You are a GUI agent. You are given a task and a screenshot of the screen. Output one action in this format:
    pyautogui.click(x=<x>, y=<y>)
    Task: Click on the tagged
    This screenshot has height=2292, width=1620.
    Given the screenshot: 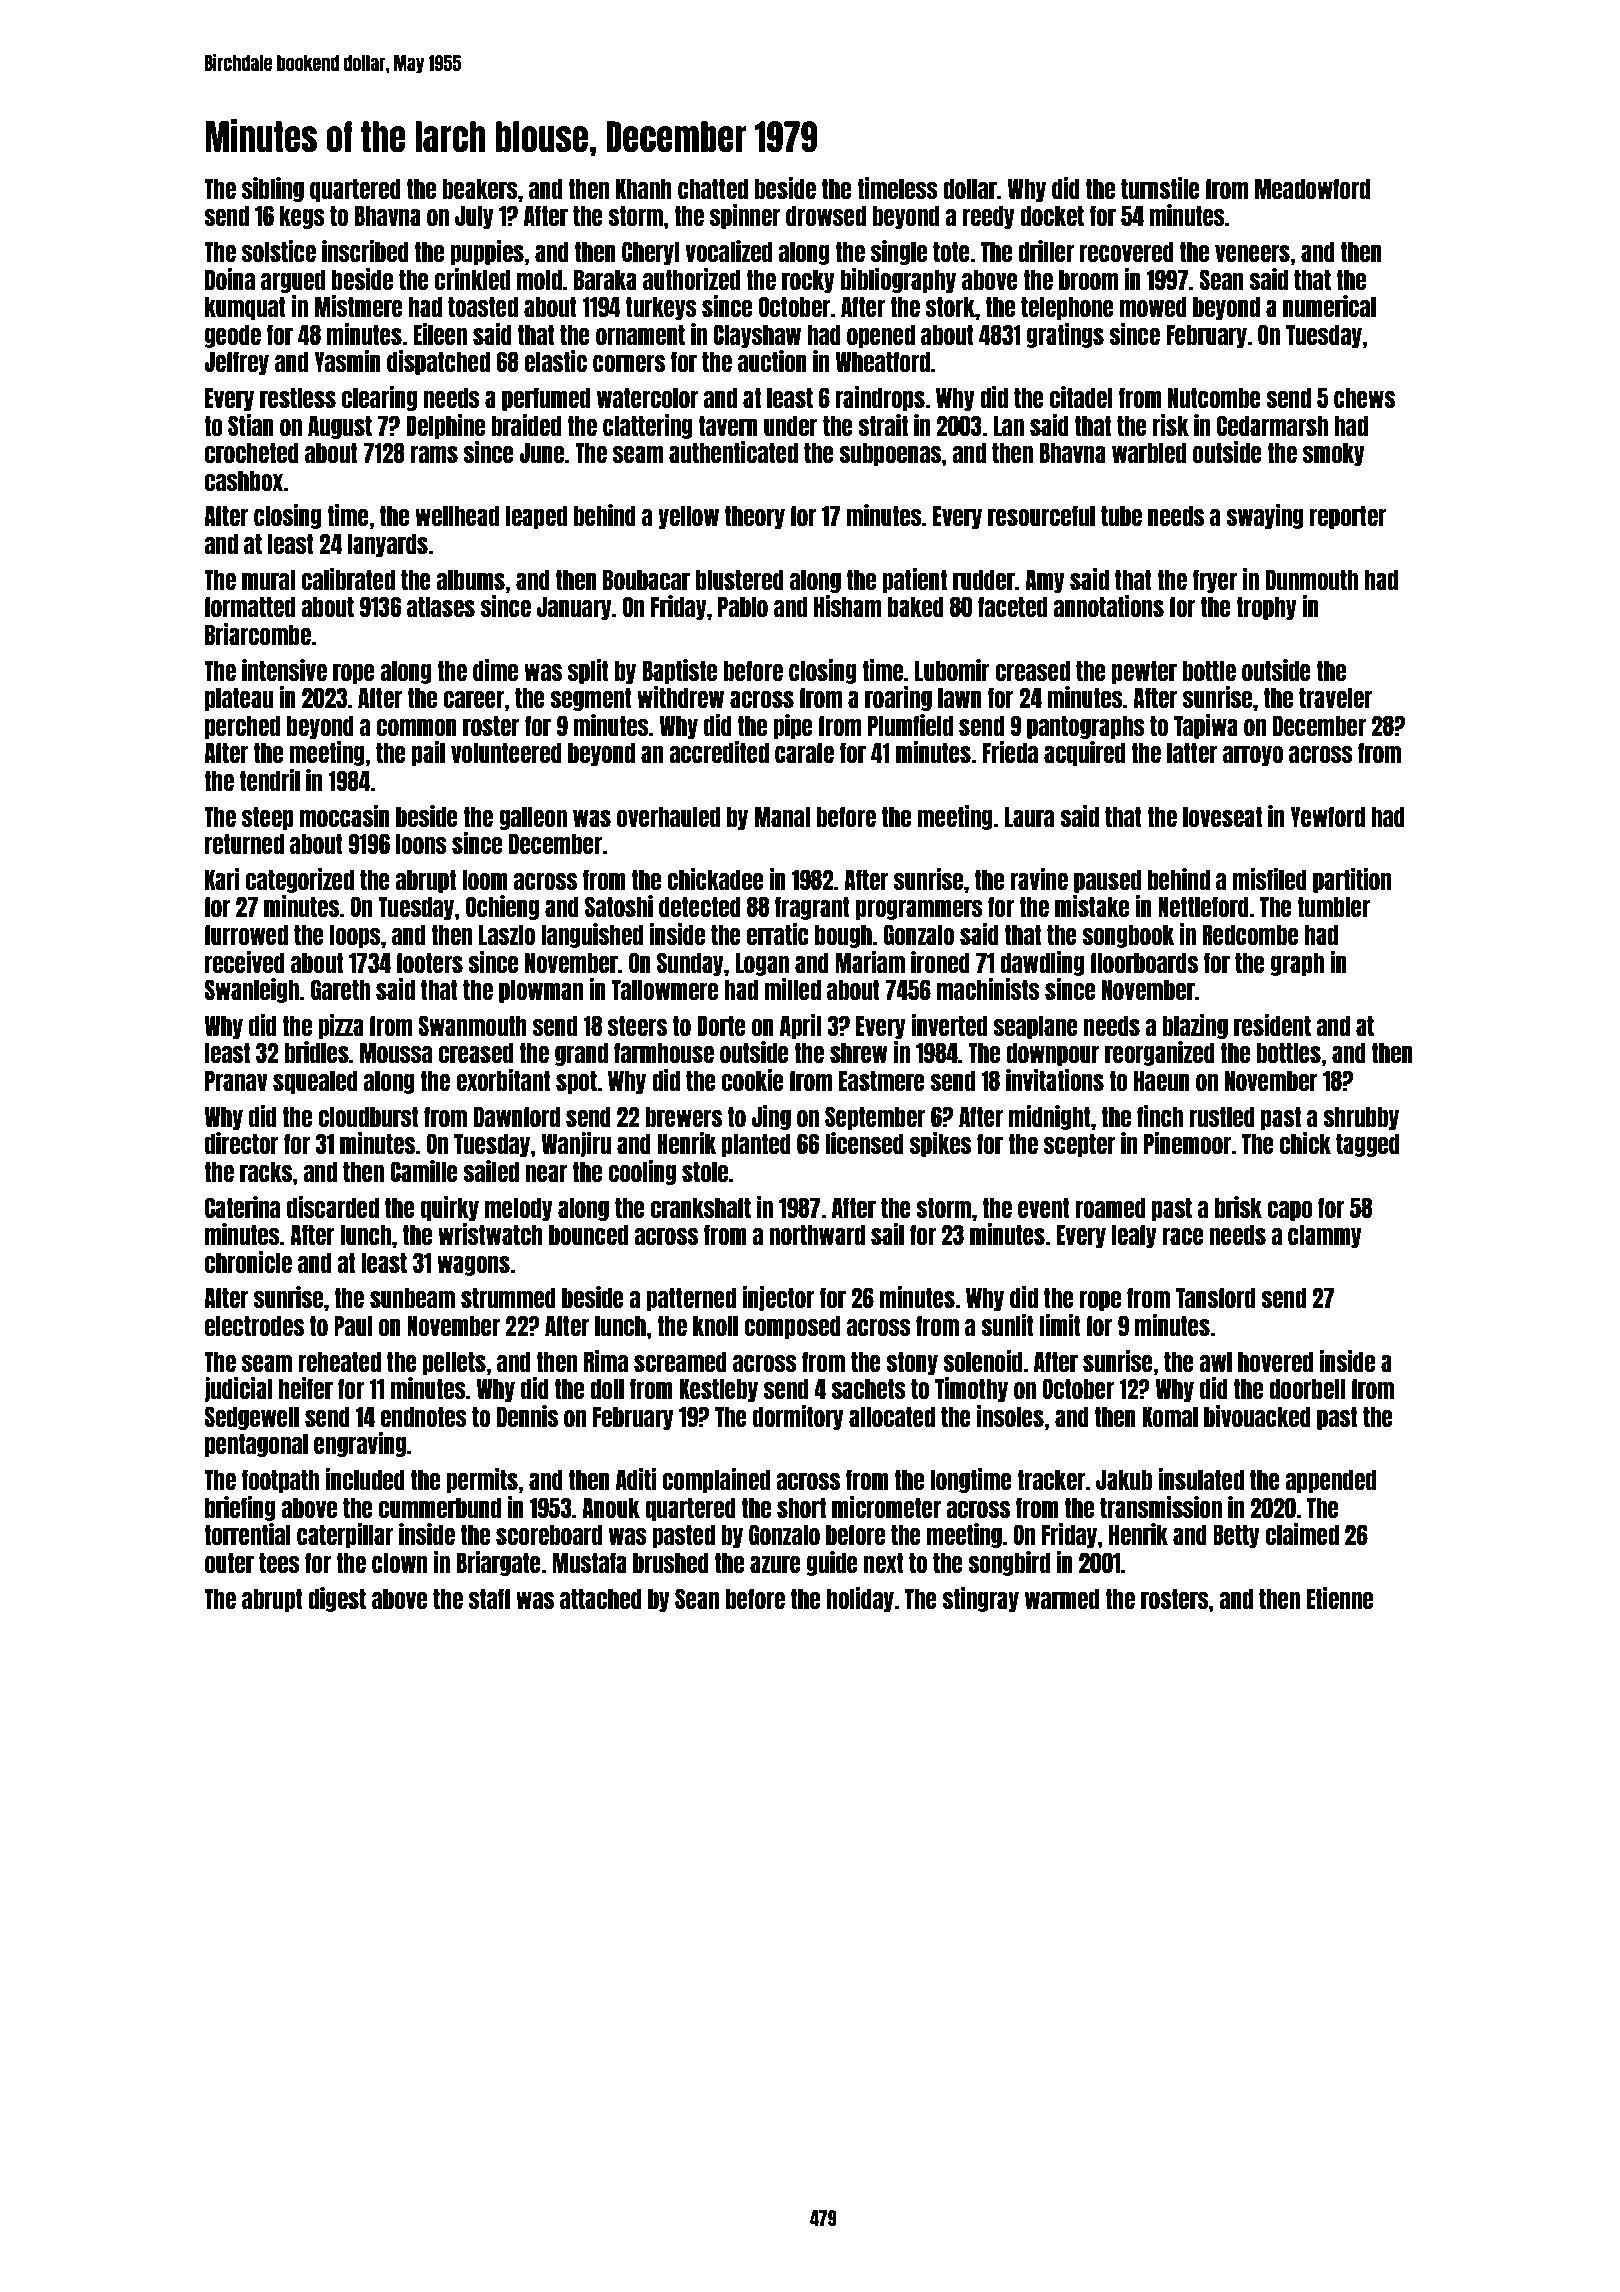 What is the action you would take?
    pyautogui.click(x=1368, y=1145)
